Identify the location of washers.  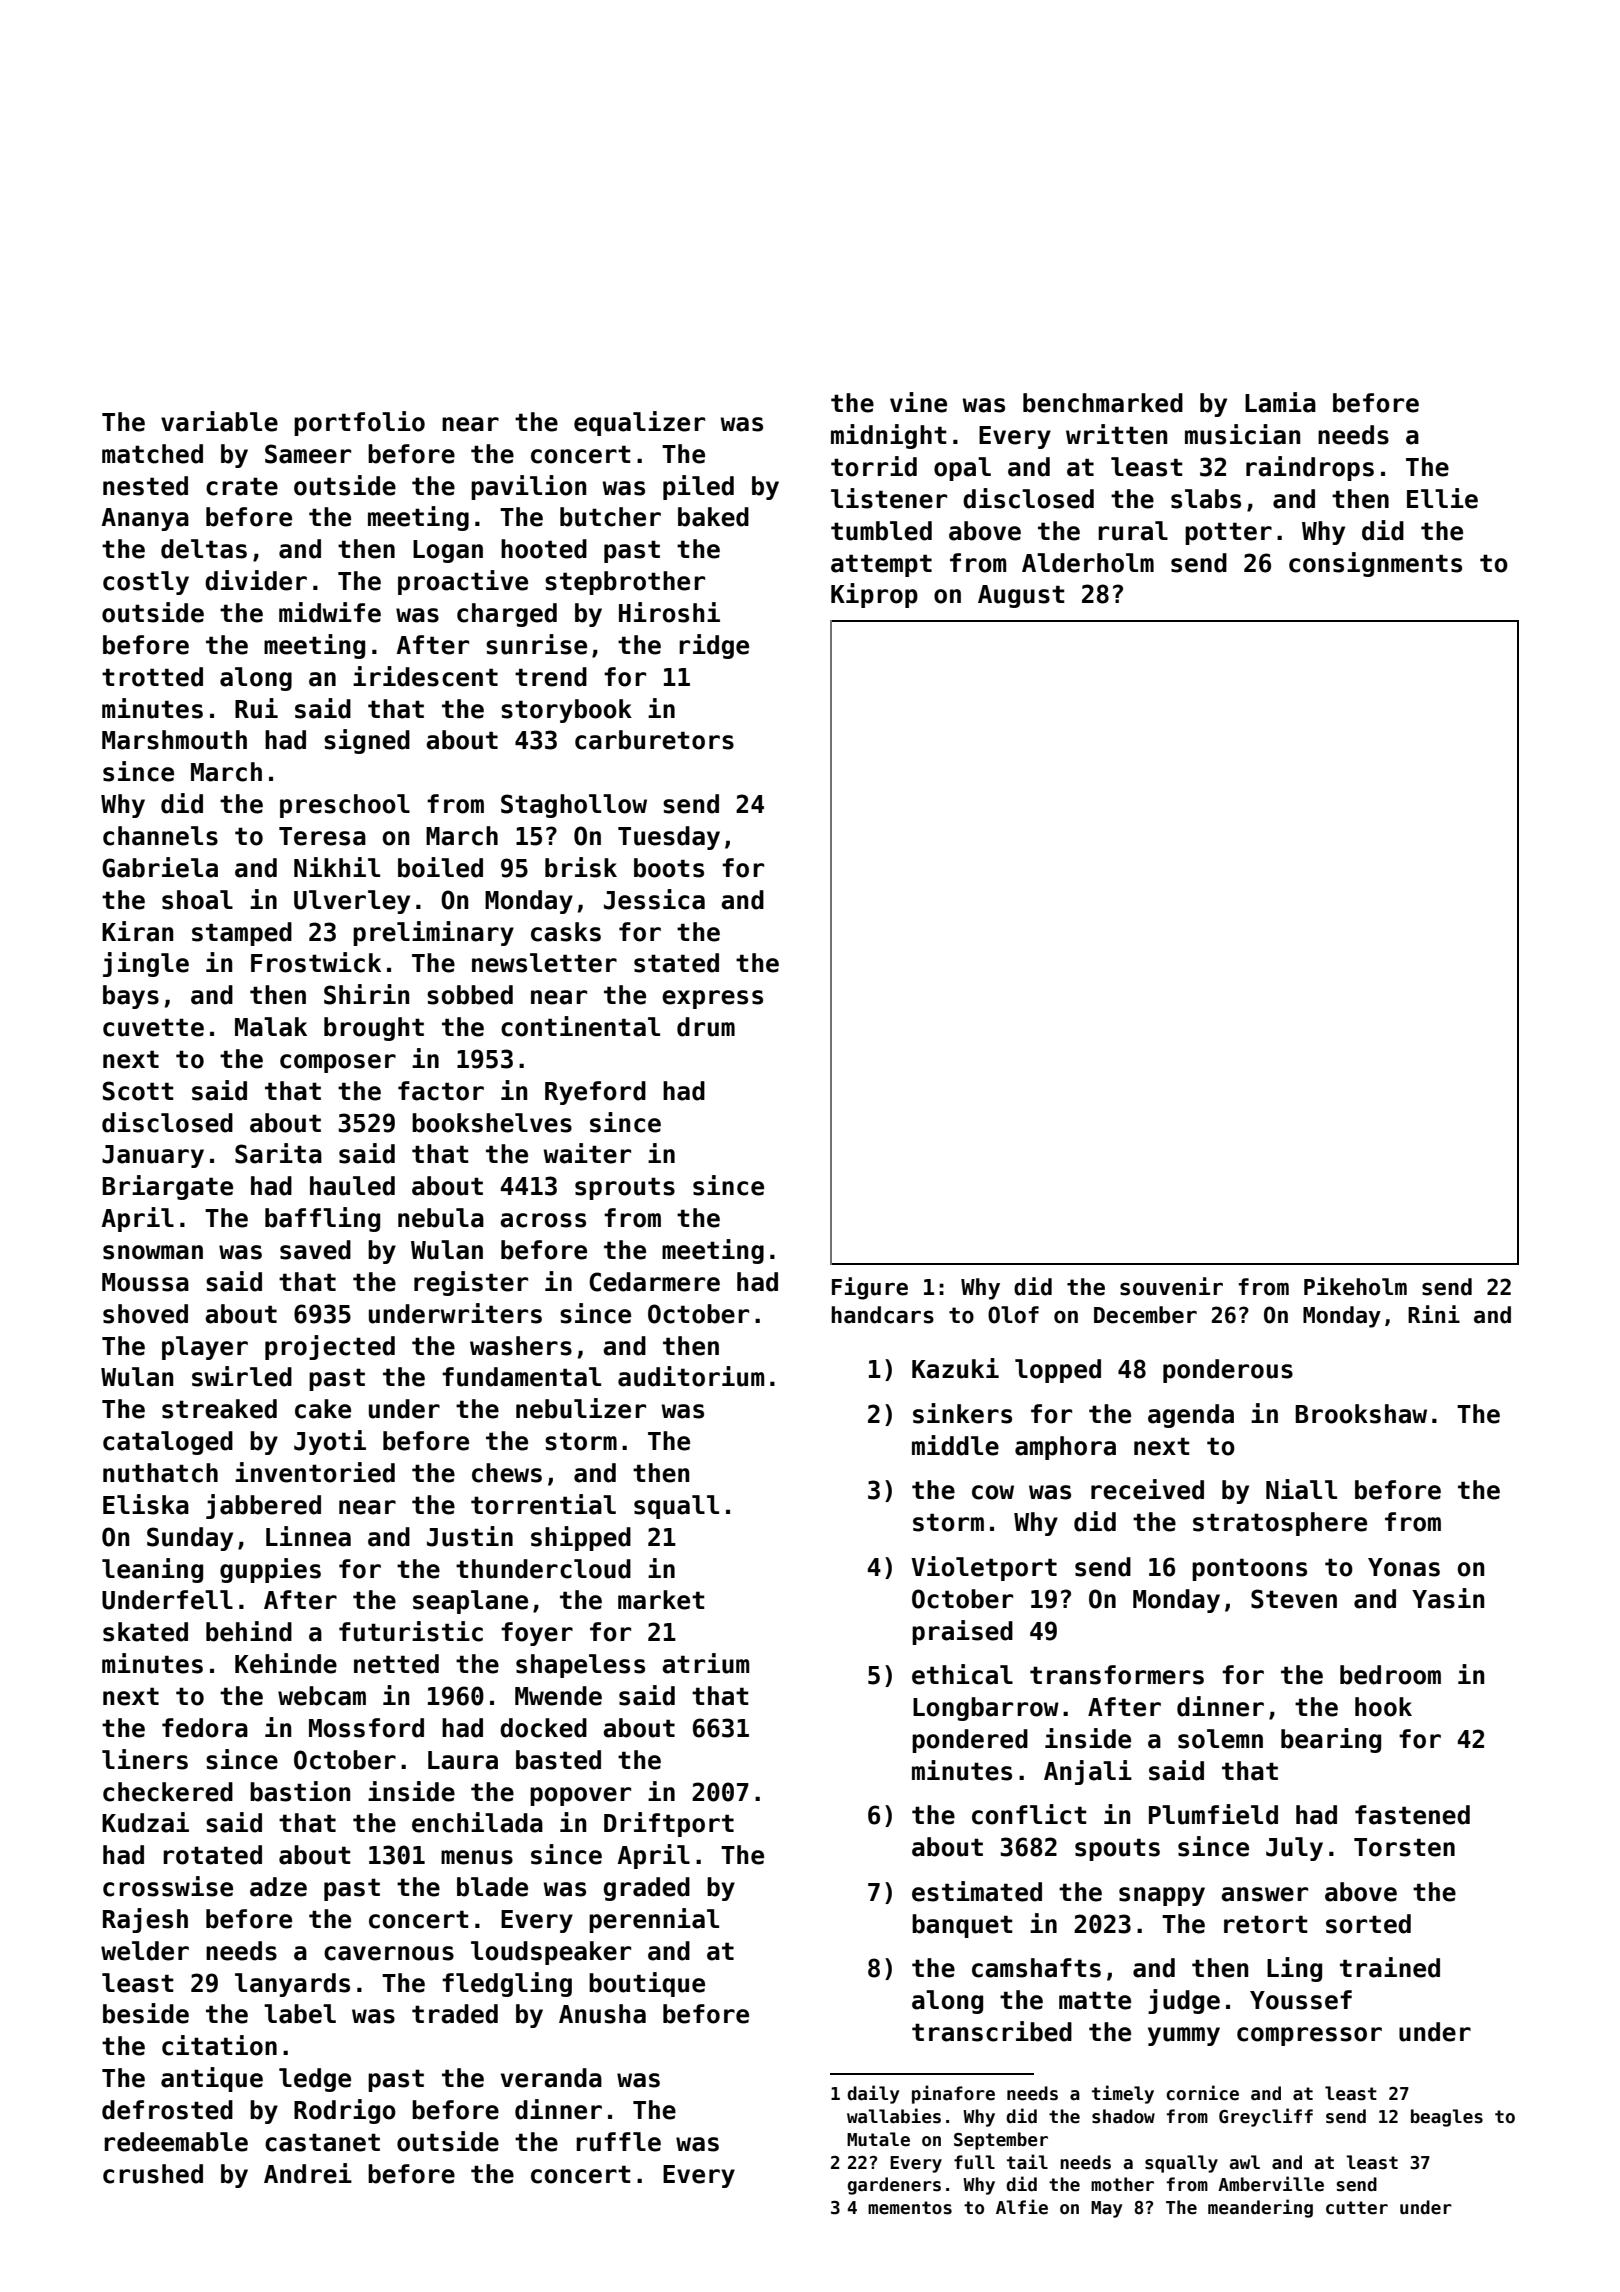
(521, 1346).
